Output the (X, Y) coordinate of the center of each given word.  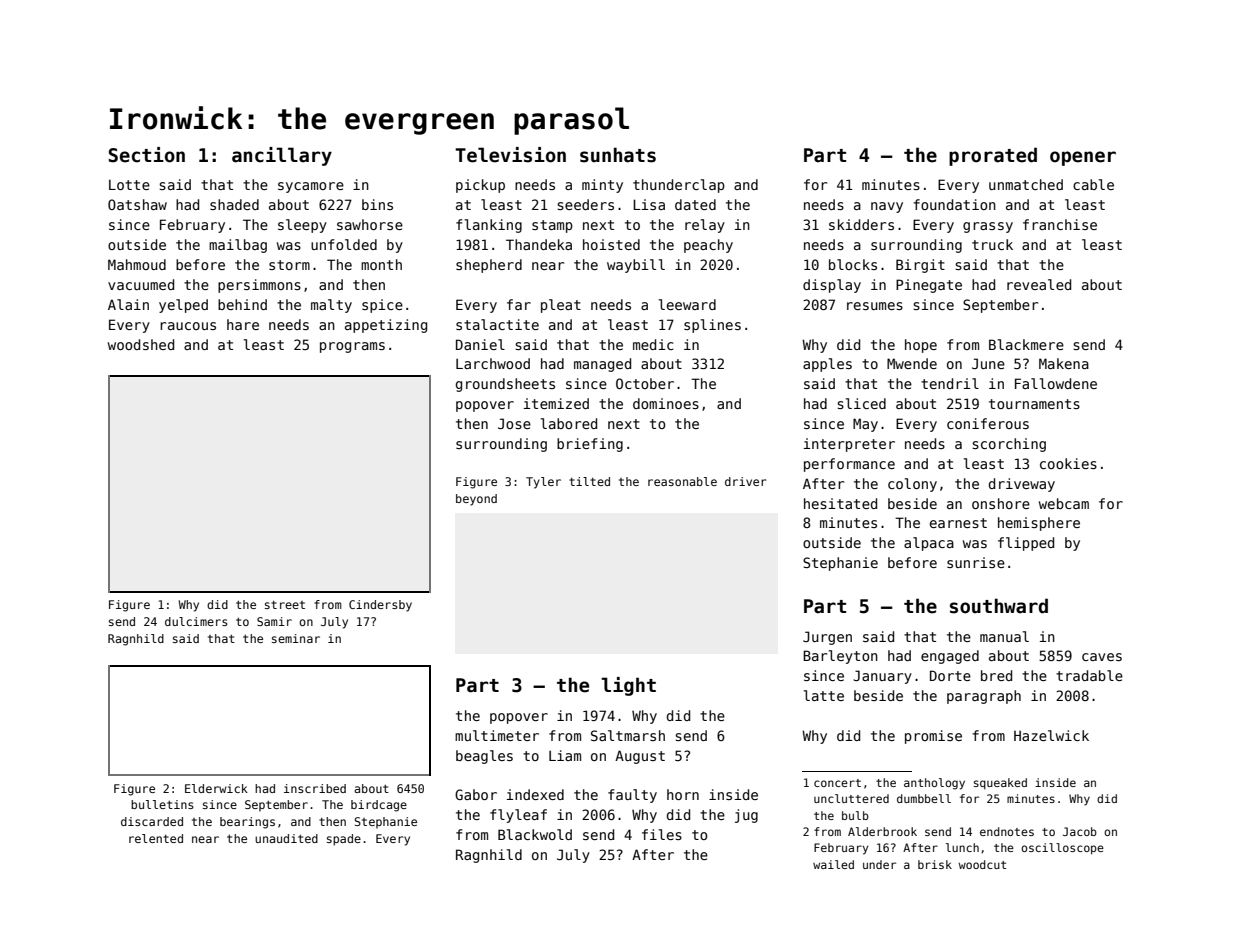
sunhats (618, 155)
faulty (632, 796)
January (882, 677)
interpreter (849, 445)
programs (352, 347)
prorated (993, 156)
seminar (296, 638)
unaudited (286, 838)
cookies (1068, 463)
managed (602, 365)
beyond (476, 500)
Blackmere (1026, 344)
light (628, 686)
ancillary (282, 156)
